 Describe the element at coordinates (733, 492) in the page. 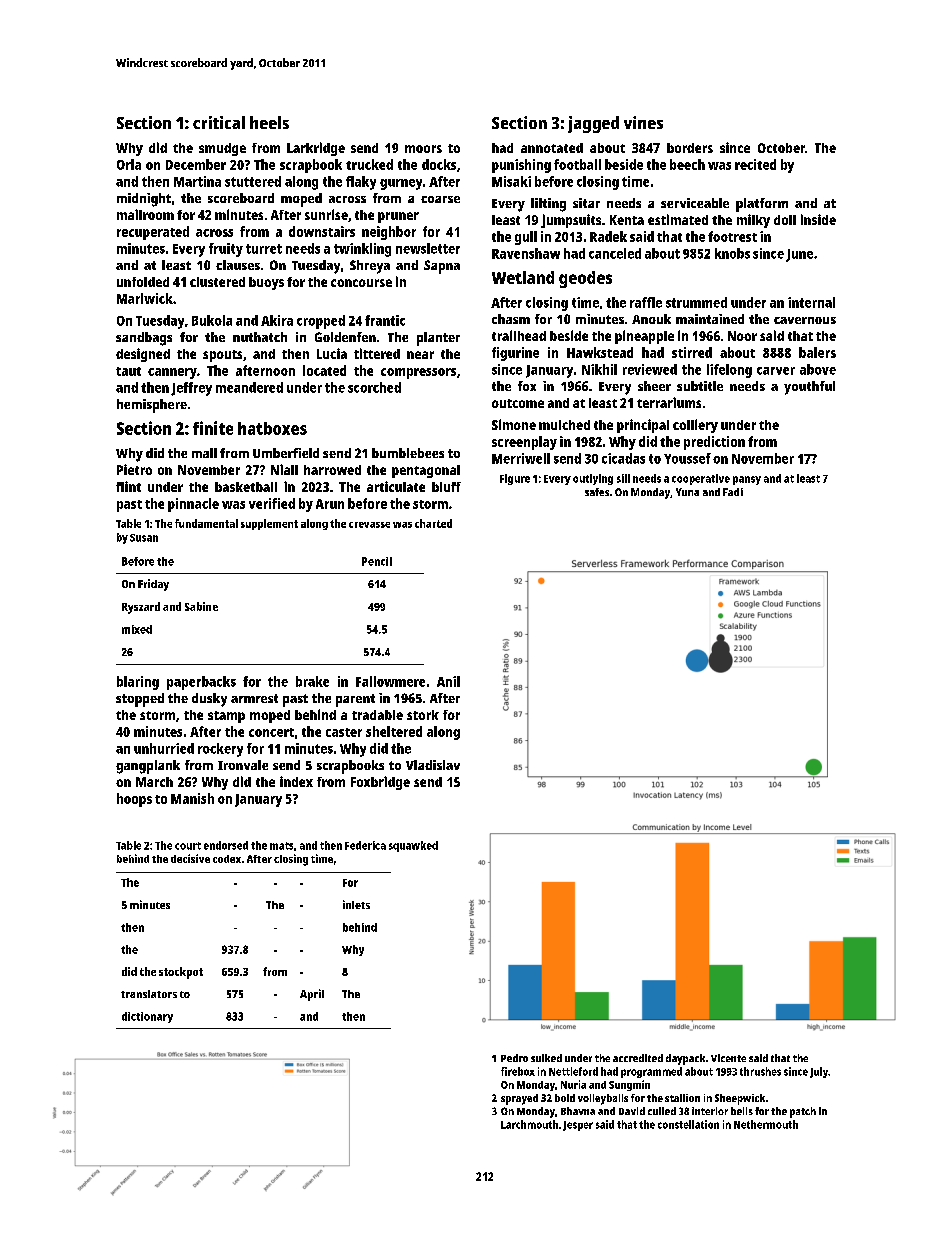

I see `Fadi` at that location.
